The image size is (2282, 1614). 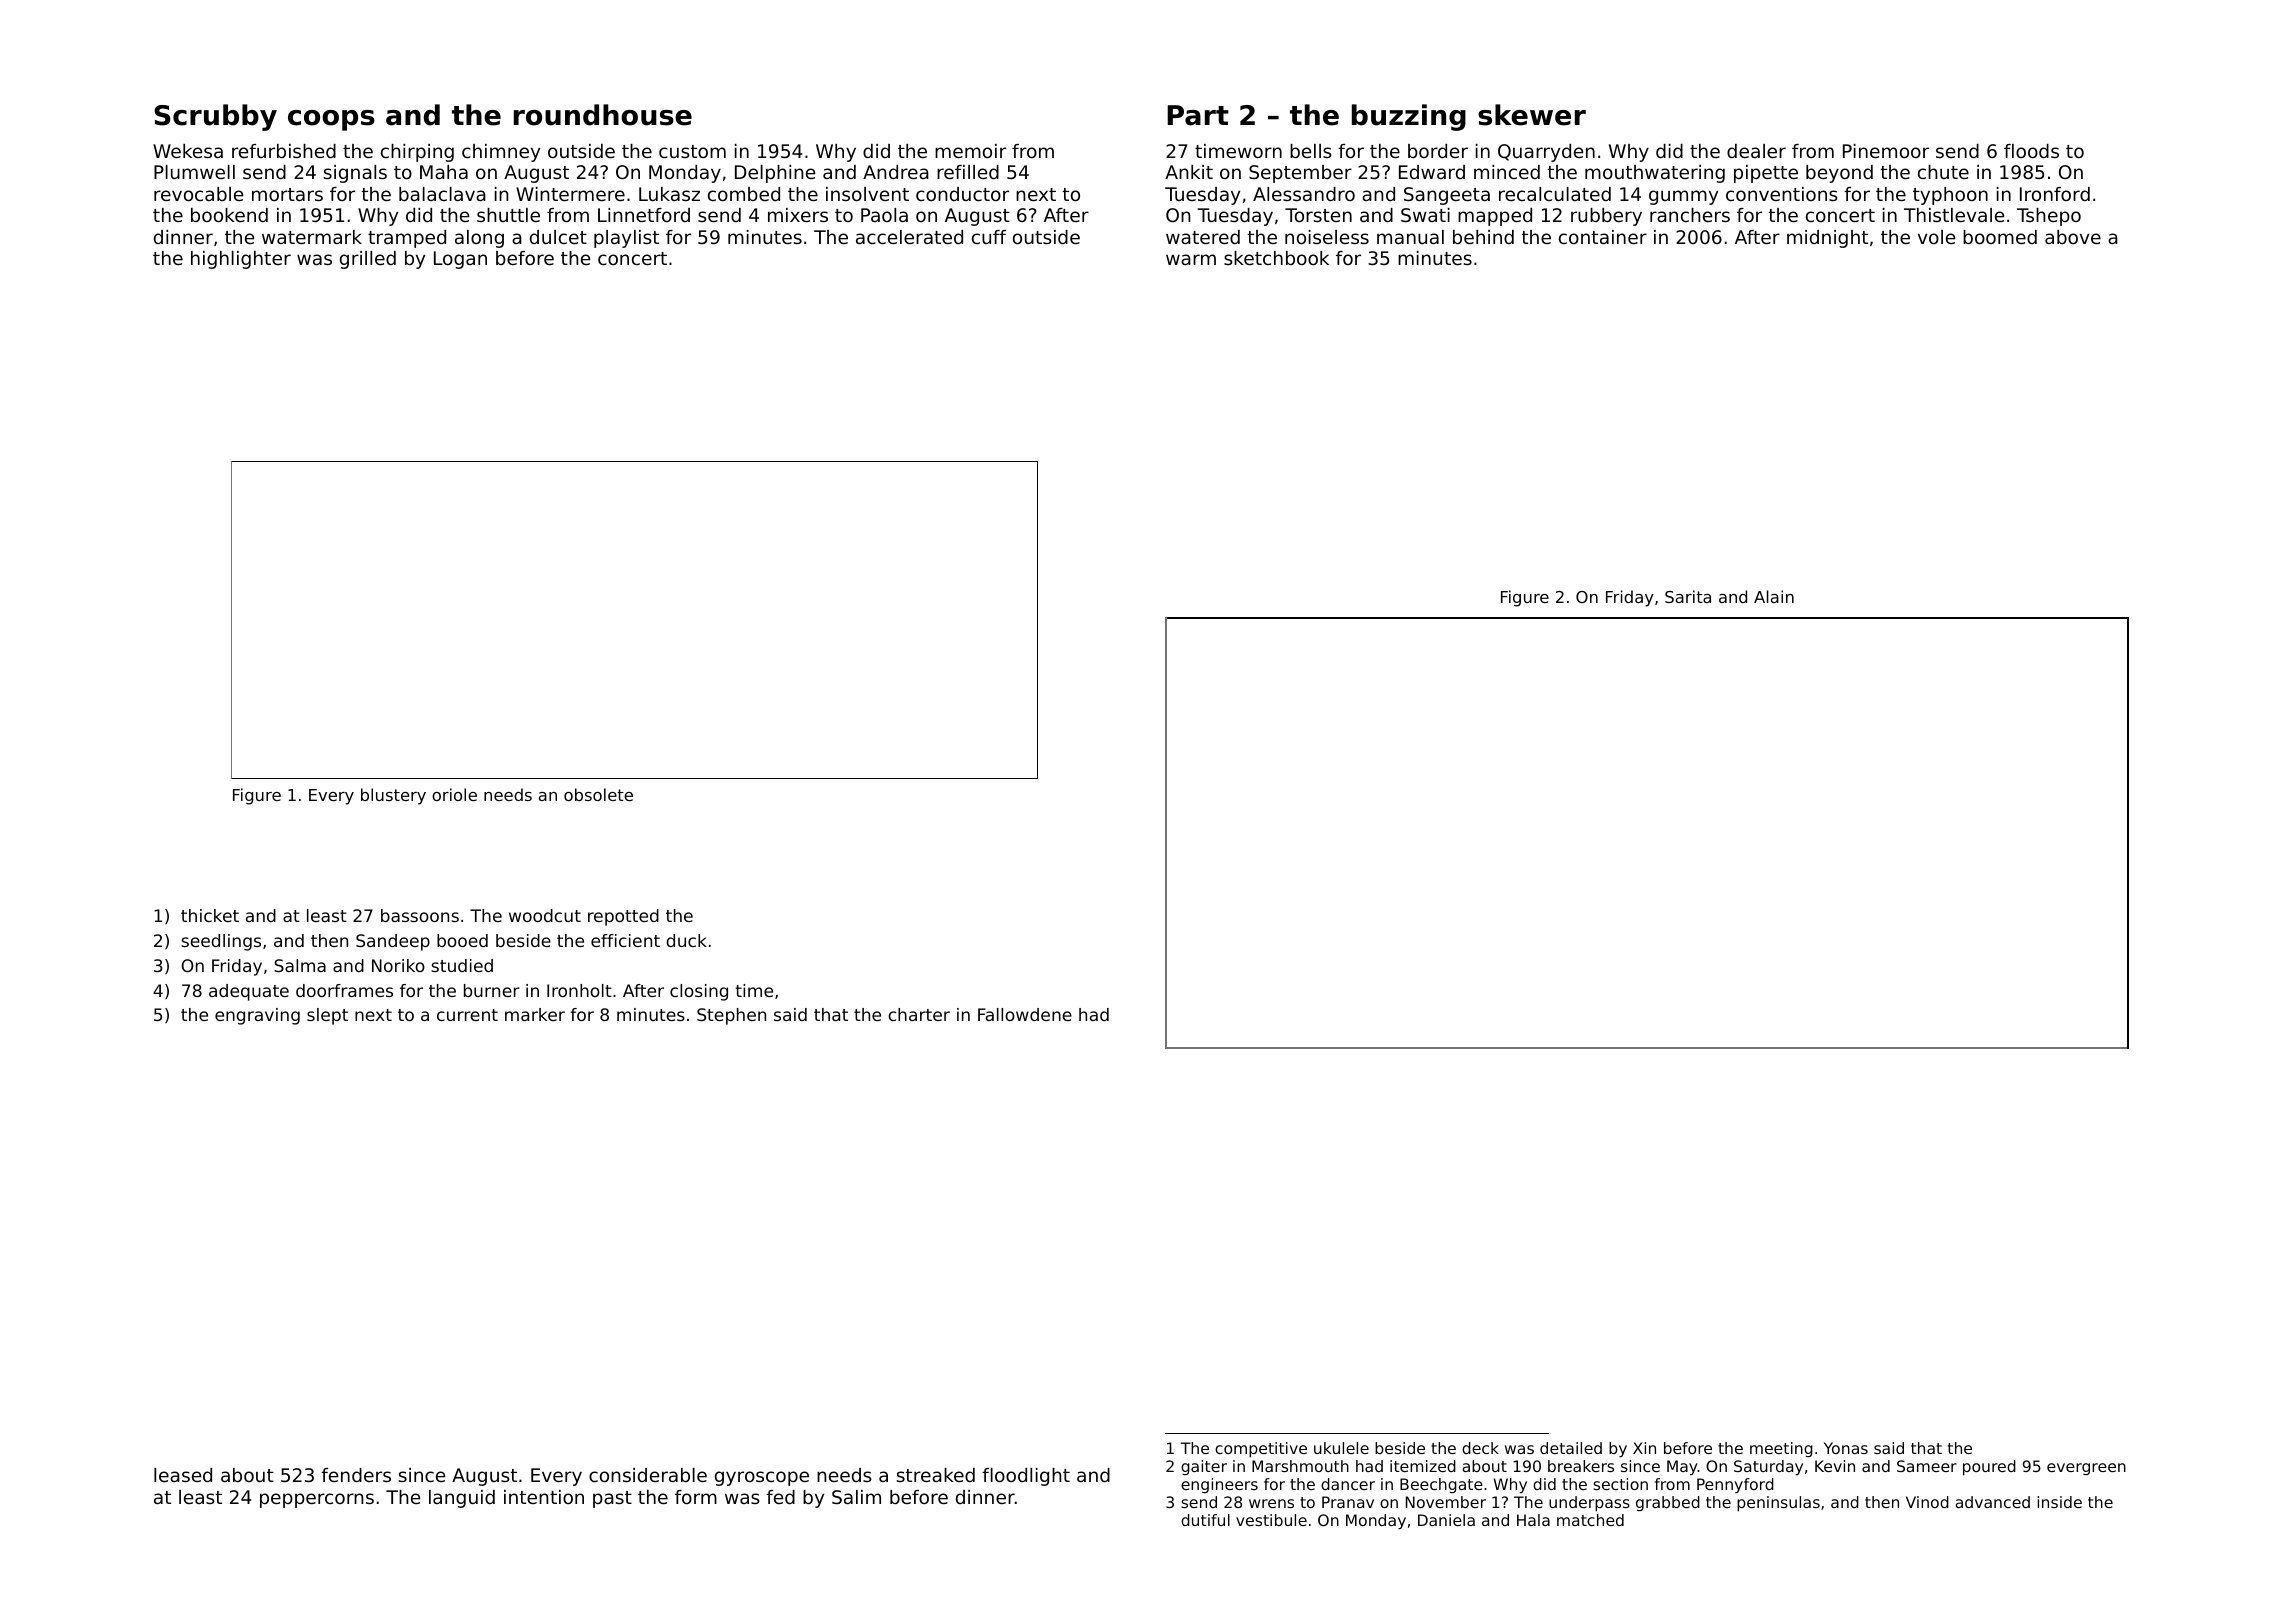 What do you see at coordinates (936, 1475) in the screenshot?
I see `streaked` at bounding box center [936, 1475].
